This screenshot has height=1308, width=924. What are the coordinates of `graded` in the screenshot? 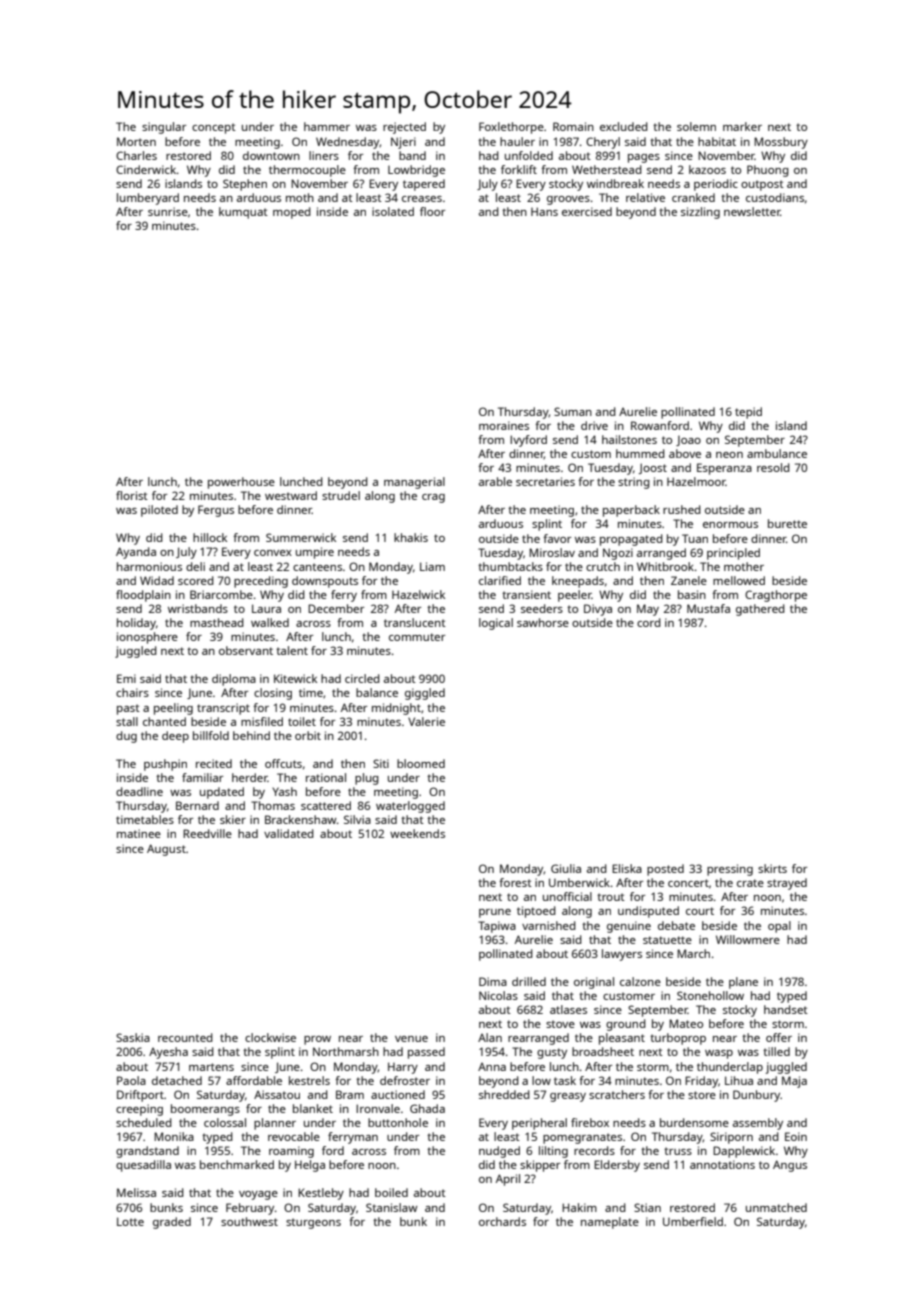 It's located at (172, 1223).
